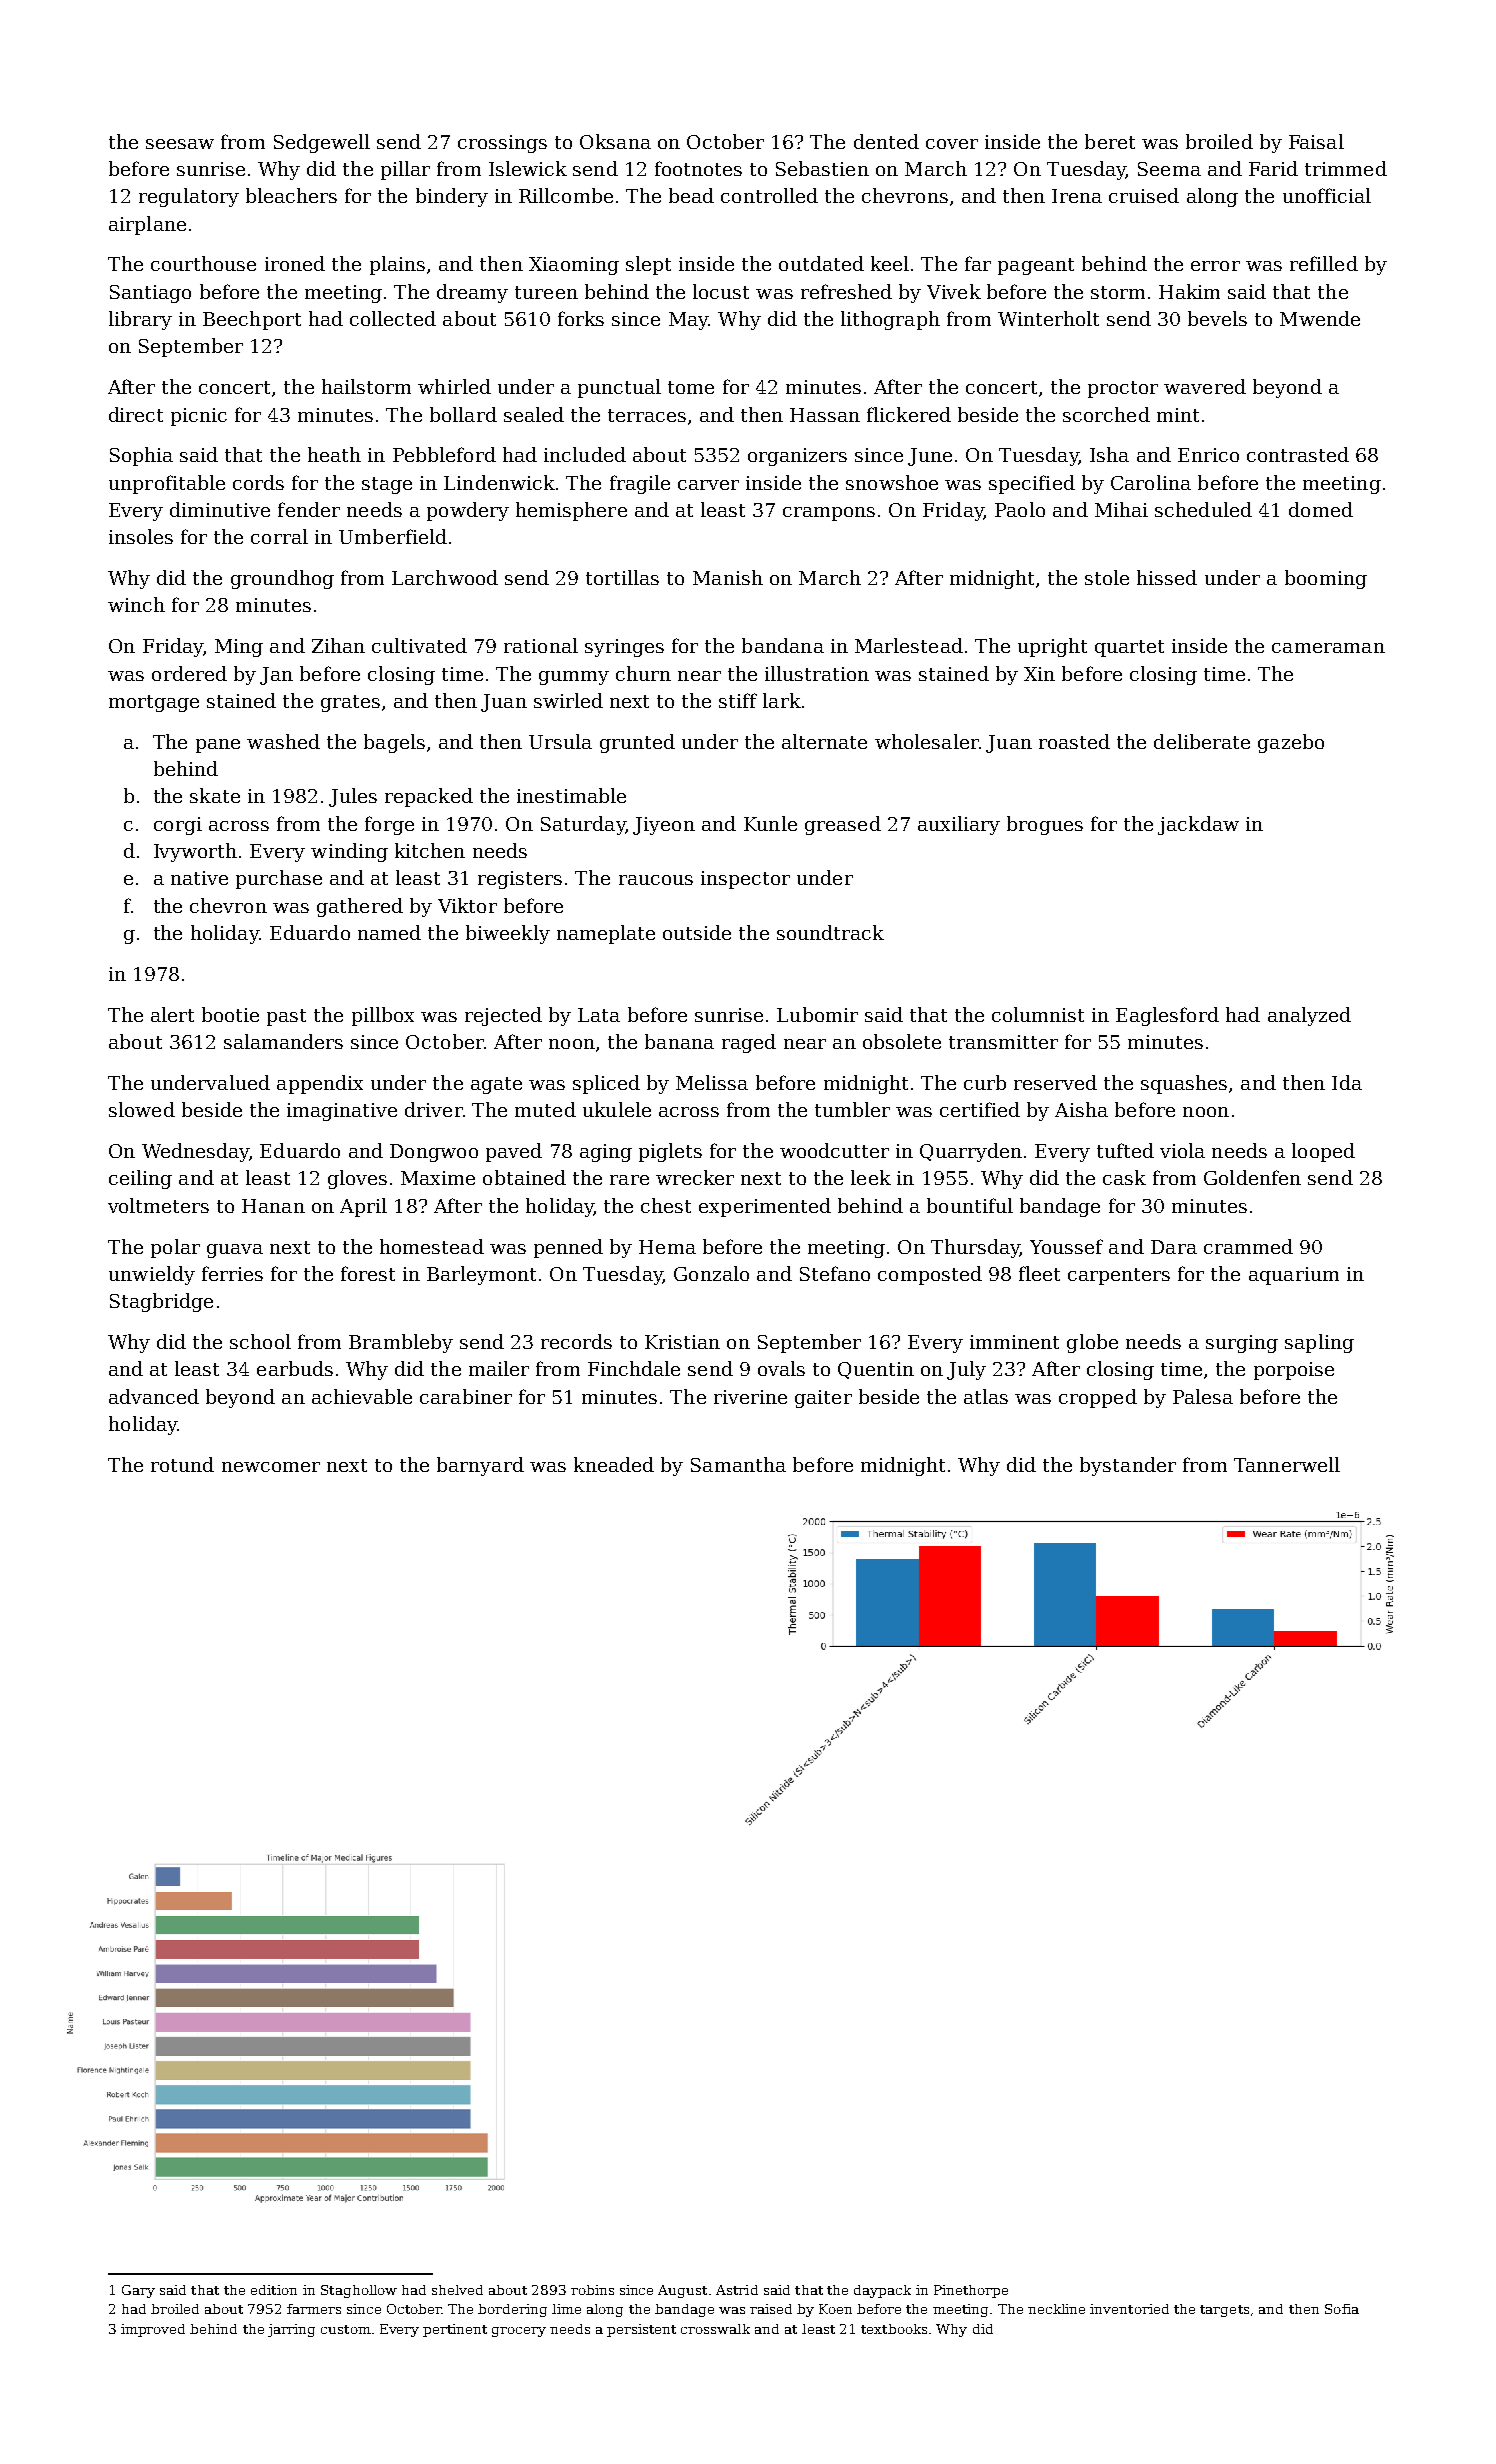 The image size is (1496, 2464). I want to click on shelved, so click(457, 2290).
